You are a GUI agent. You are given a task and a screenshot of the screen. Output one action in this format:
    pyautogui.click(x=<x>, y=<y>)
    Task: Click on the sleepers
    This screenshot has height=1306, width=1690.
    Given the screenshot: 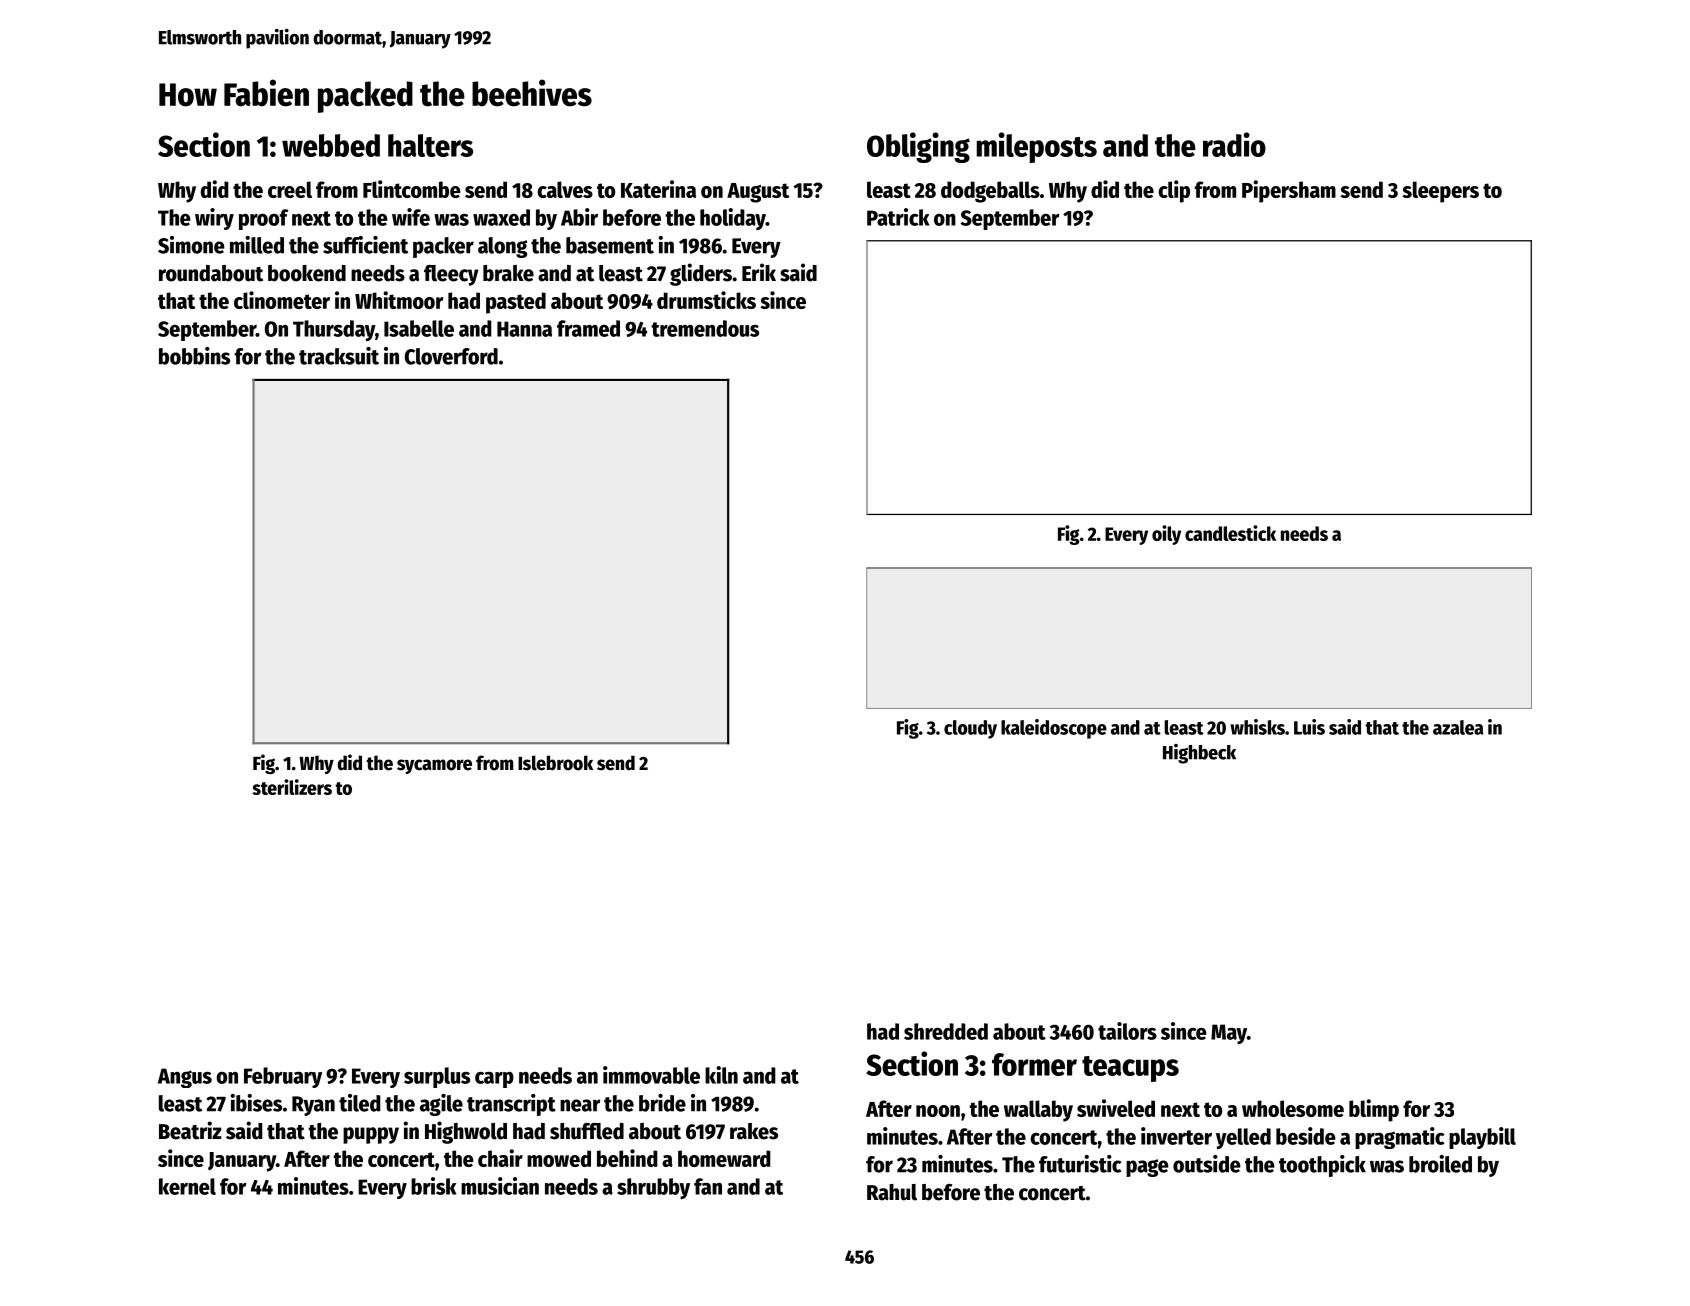 What is the action you would take?
    pyautogui.click(x=1440, y=192)
